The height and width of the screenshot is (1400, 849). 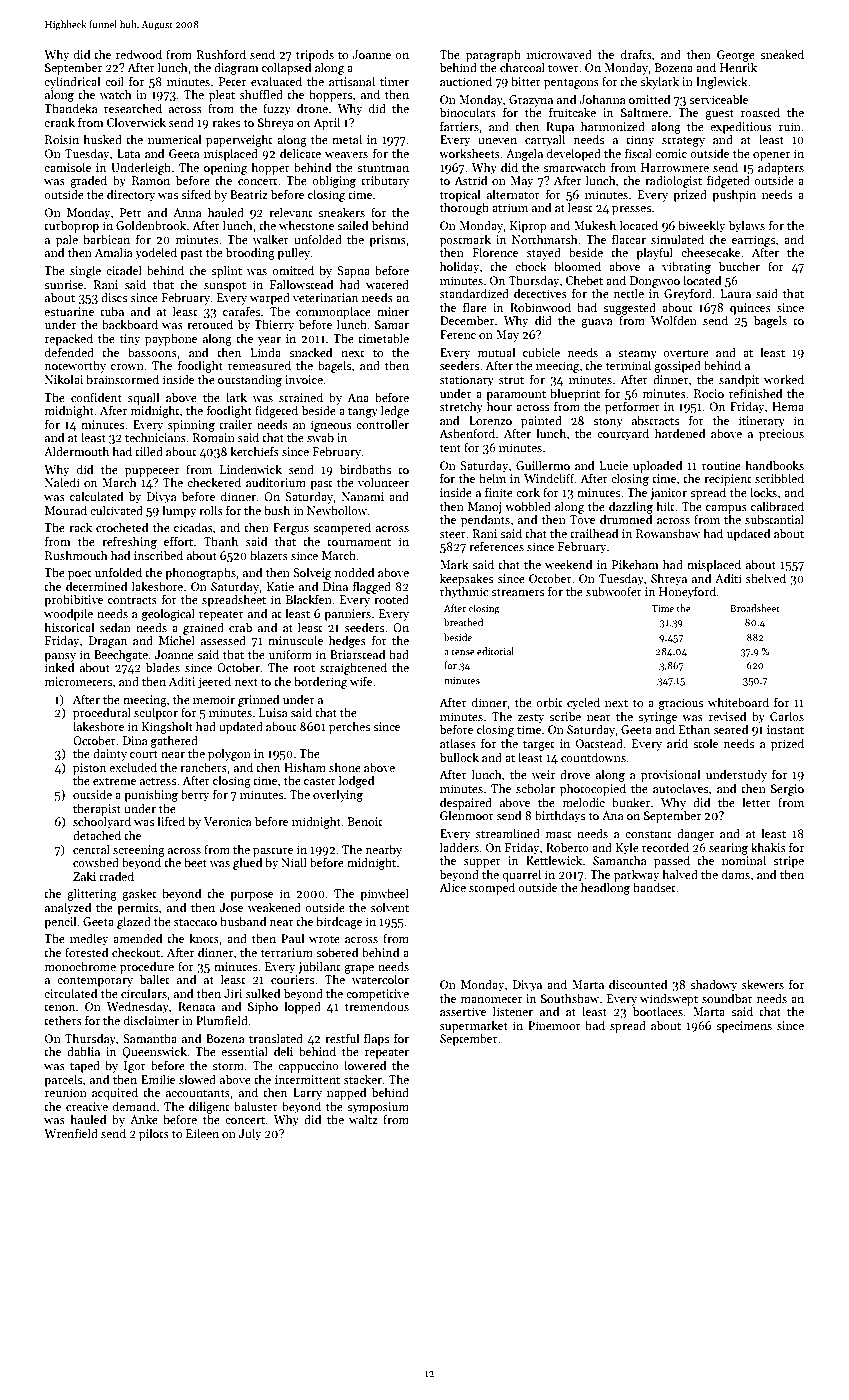 What do you see at coordinates (71, 1133) in the screenshot?
I see `Wrenfield` at bounding box center [71, 1133].
